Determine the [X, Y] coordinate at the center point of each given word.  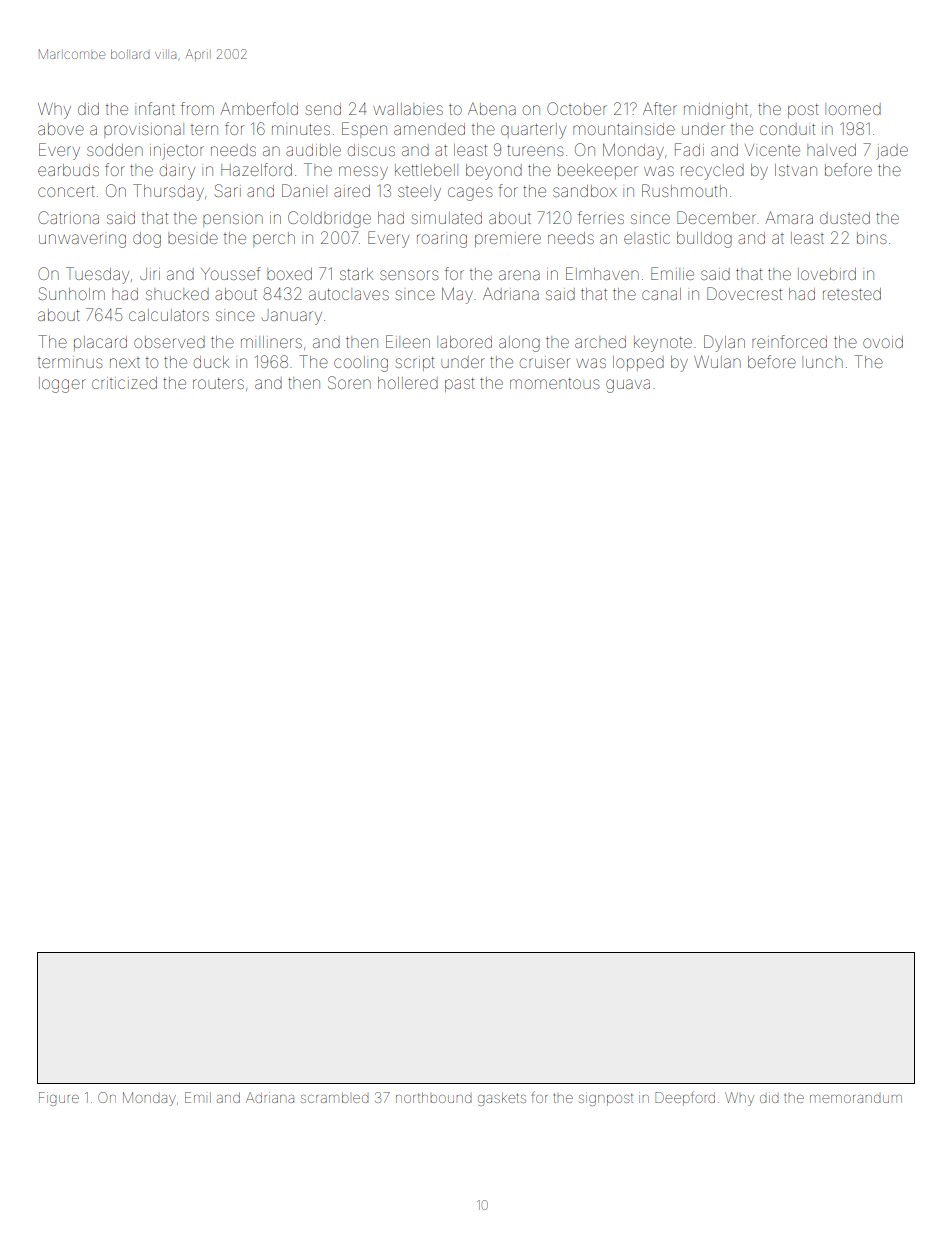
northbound [434, 1098]
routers [218, 383]
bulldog [704, 240]
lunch [822, 362]
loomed [853, 109]
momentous [554, 383]
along [519, 344]
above [61, 129]
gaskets [502, 1099]
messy [363, 173]
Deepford [685, 1098]
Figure [59, 1099]
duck [211, 362]
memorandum [856, 1099]
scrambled [335, 1098]
